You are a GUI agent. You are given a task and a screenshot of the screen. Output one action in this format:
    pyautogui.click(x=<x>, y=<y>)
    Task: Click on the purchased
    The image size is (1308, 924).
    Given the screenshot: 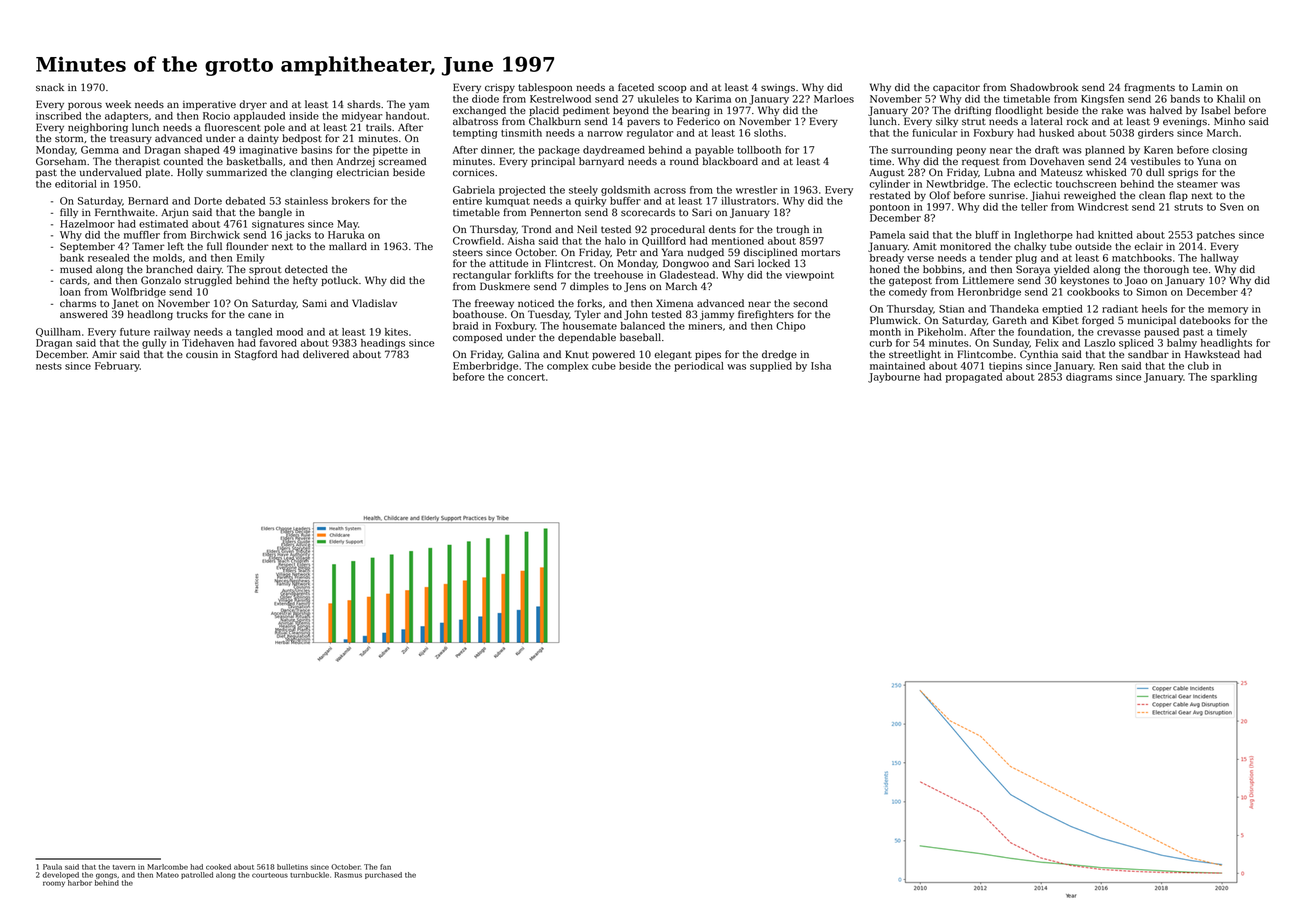 What is the action you would take?
    pyautogui.click(x=383, y=875)
